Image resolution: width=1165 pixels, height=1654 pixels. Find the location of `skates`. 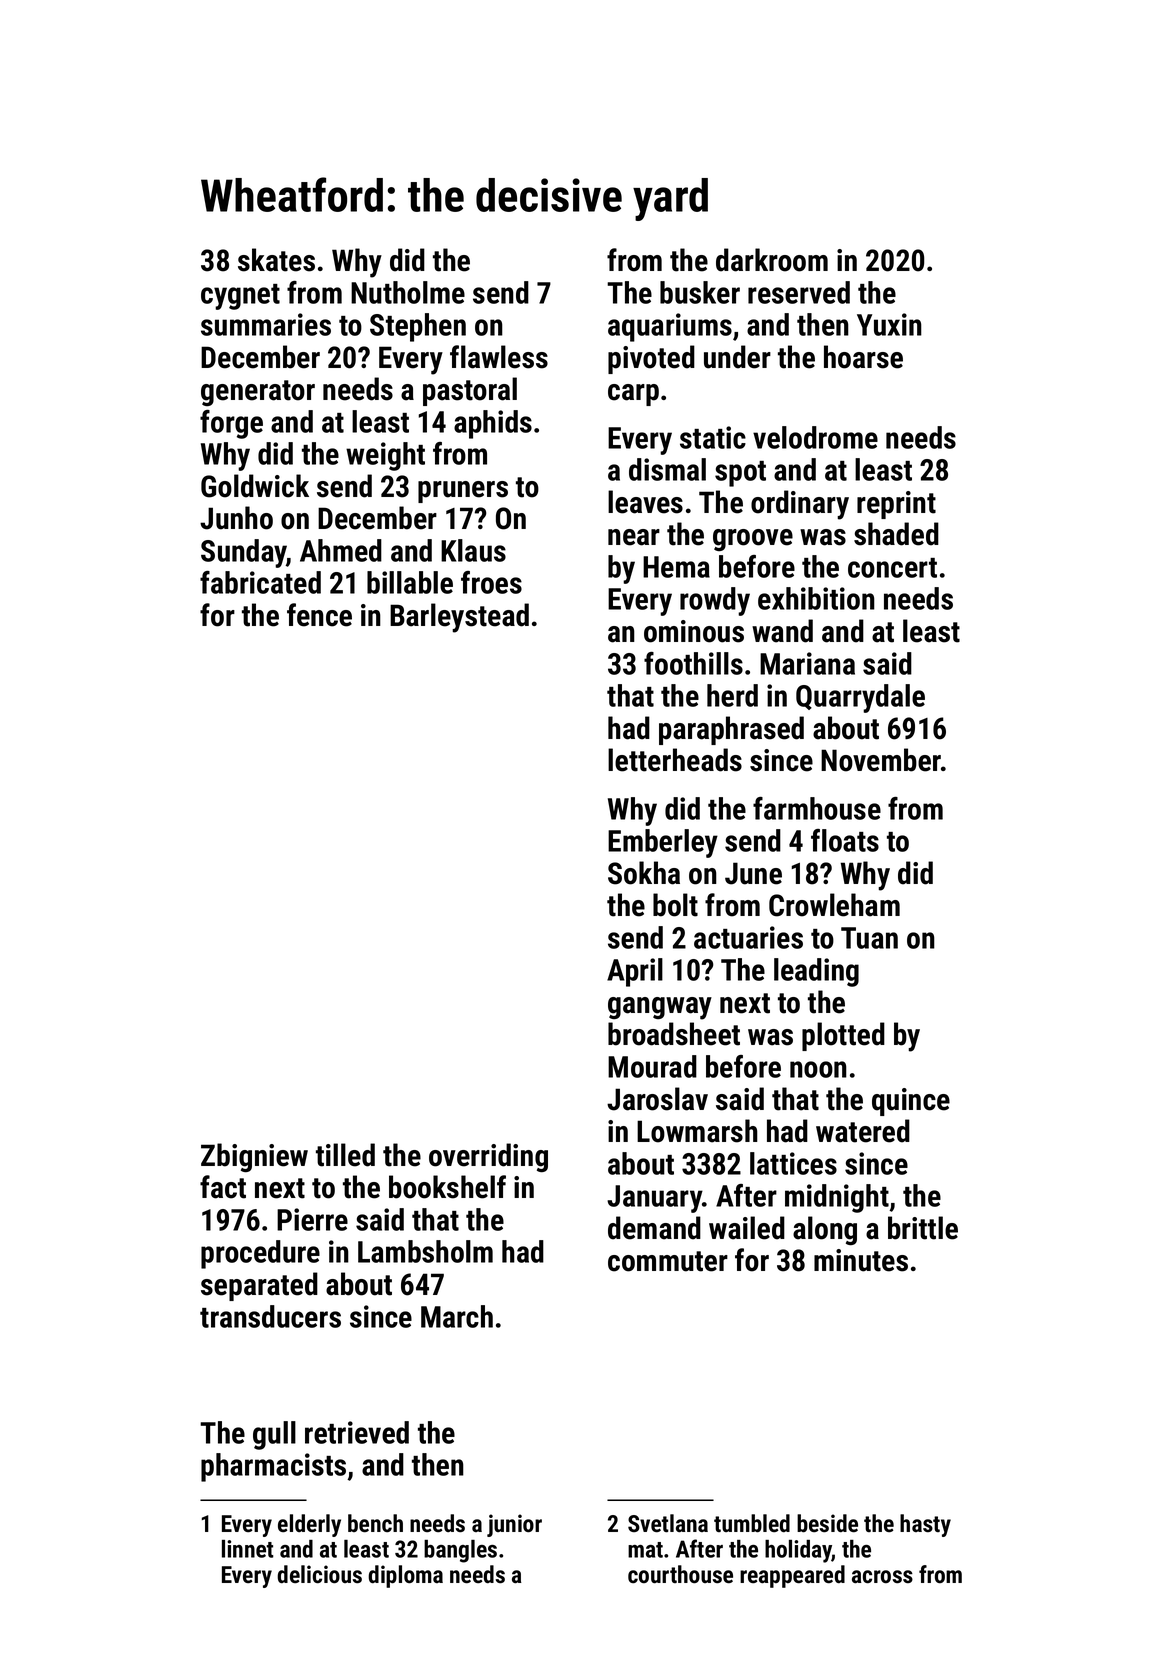

skates is located at coordinates (276, 260).
